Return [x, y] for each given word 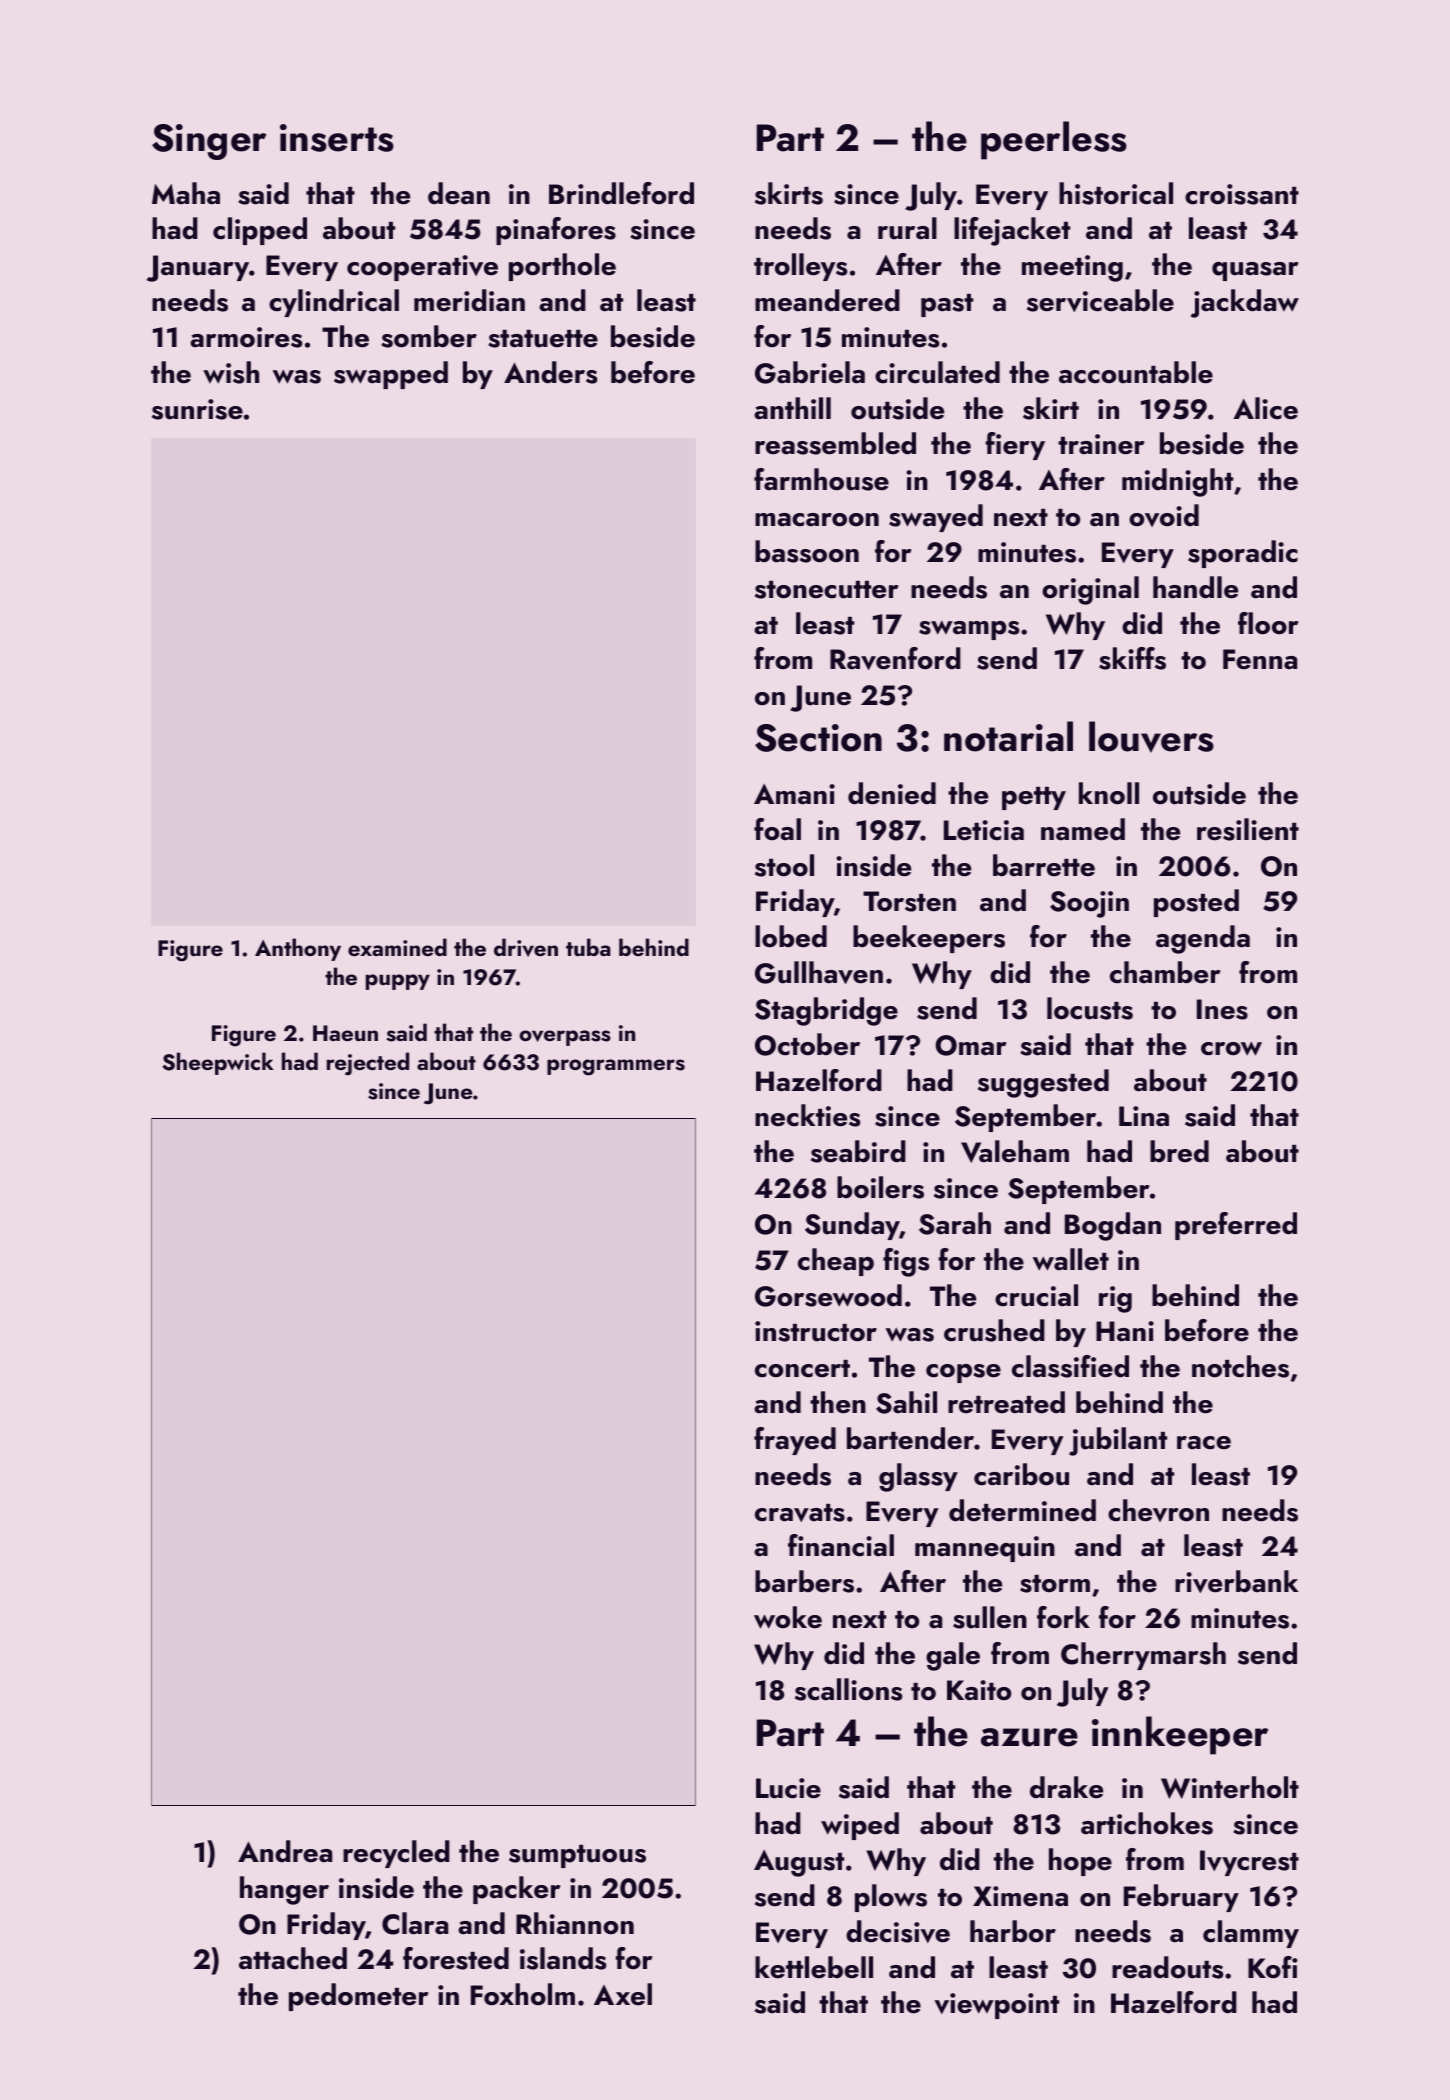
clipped [260, 231]
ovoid [1164, 515]
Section [818, 738]
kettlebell [814, 1967]
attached [293, 1958]
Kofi [1273, 1967]
